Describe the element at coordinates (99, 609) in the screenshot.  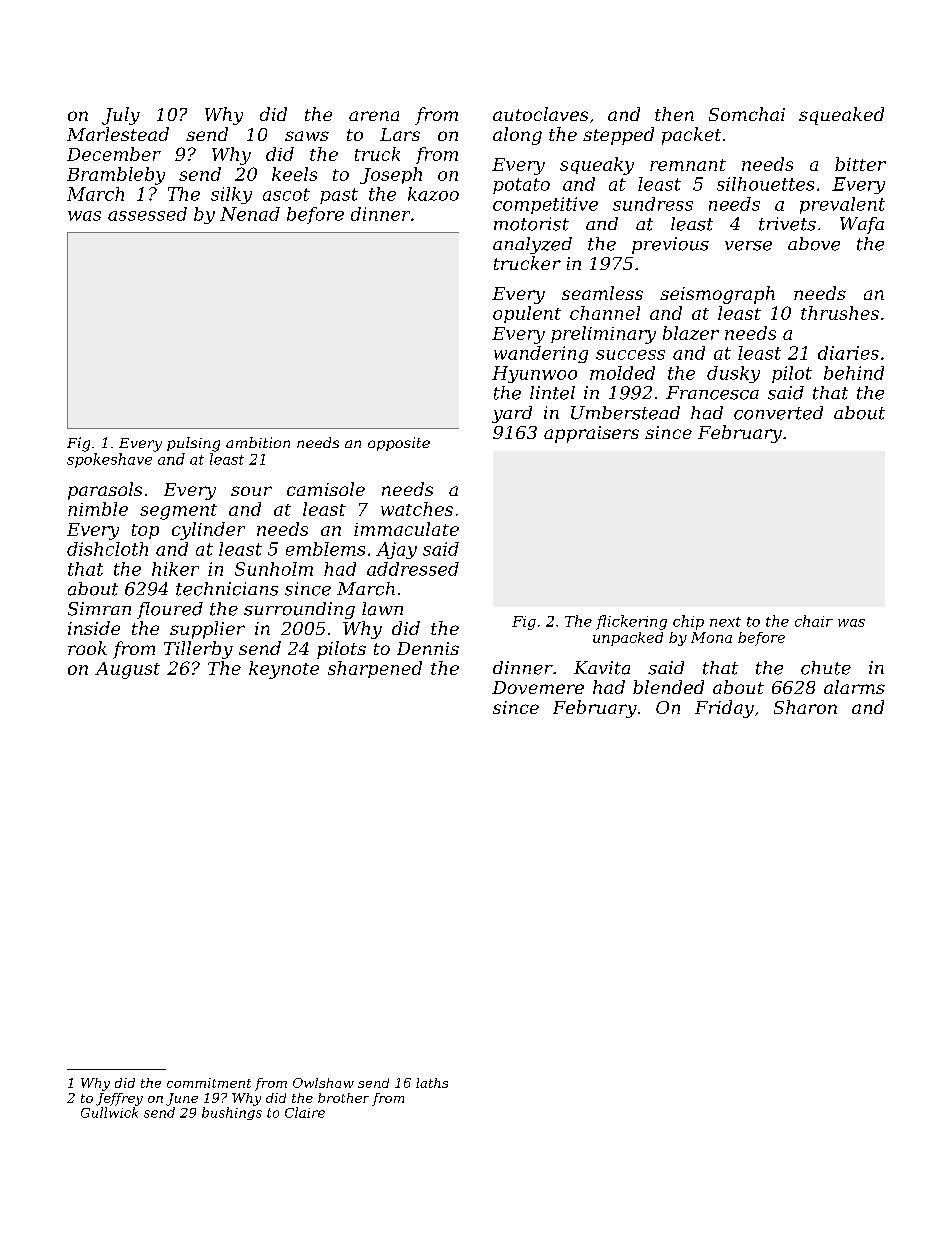
I see `Simran` at that location.
